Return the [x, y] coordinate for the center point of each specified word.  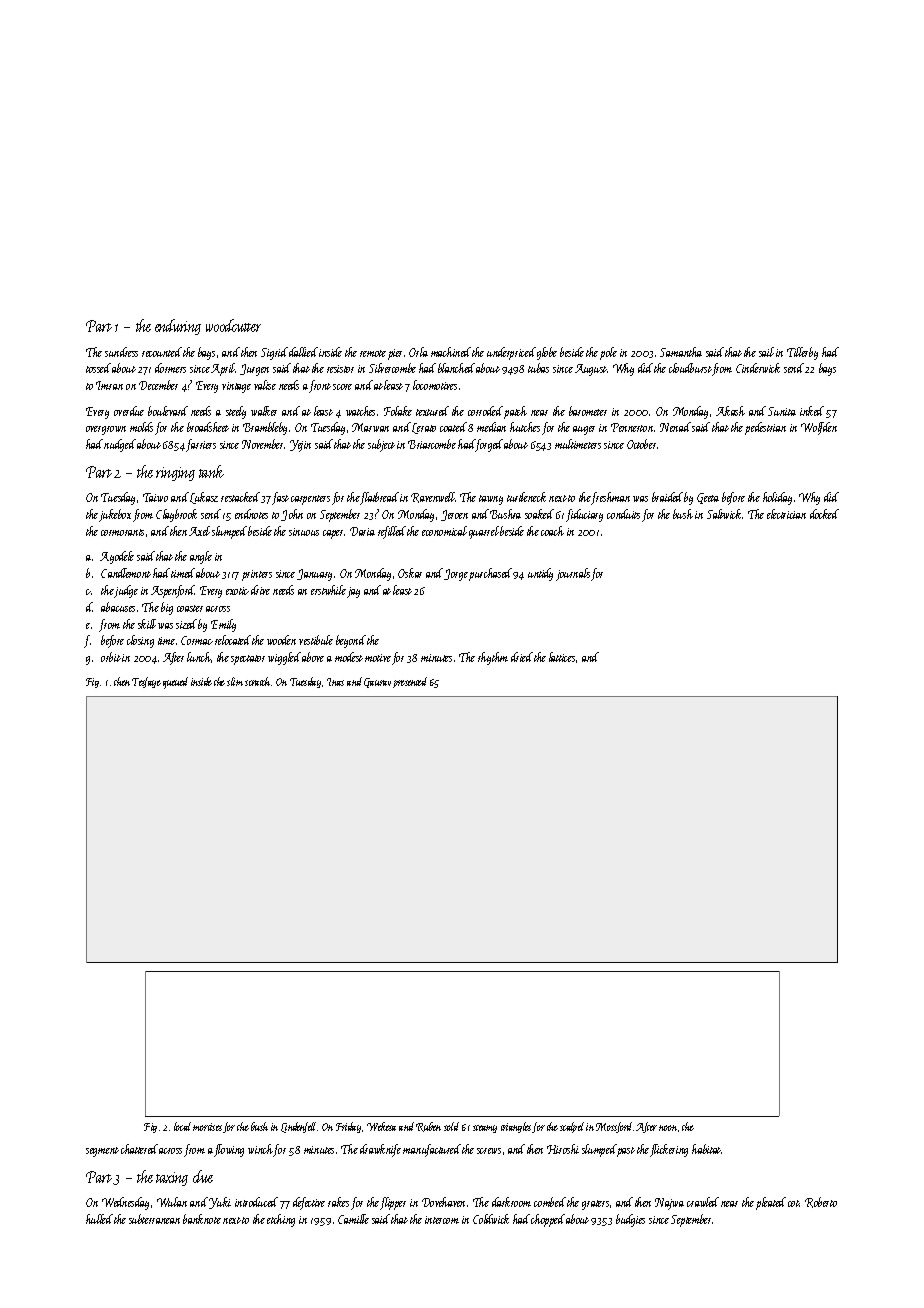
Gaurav [377, 683]
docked [824, 514]
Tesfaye [146, 682]
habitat [707, 1149]
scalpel [572, 1127]
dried [522, 657]
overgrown [106, 430]
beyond [351, 641]
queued [175, 683]
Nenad [675, 427]
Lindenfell [299, 1127]
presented [410, 682]
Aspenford [173, 591]
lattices [562, 657]
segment [102, 1152]
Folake [398, 411]
